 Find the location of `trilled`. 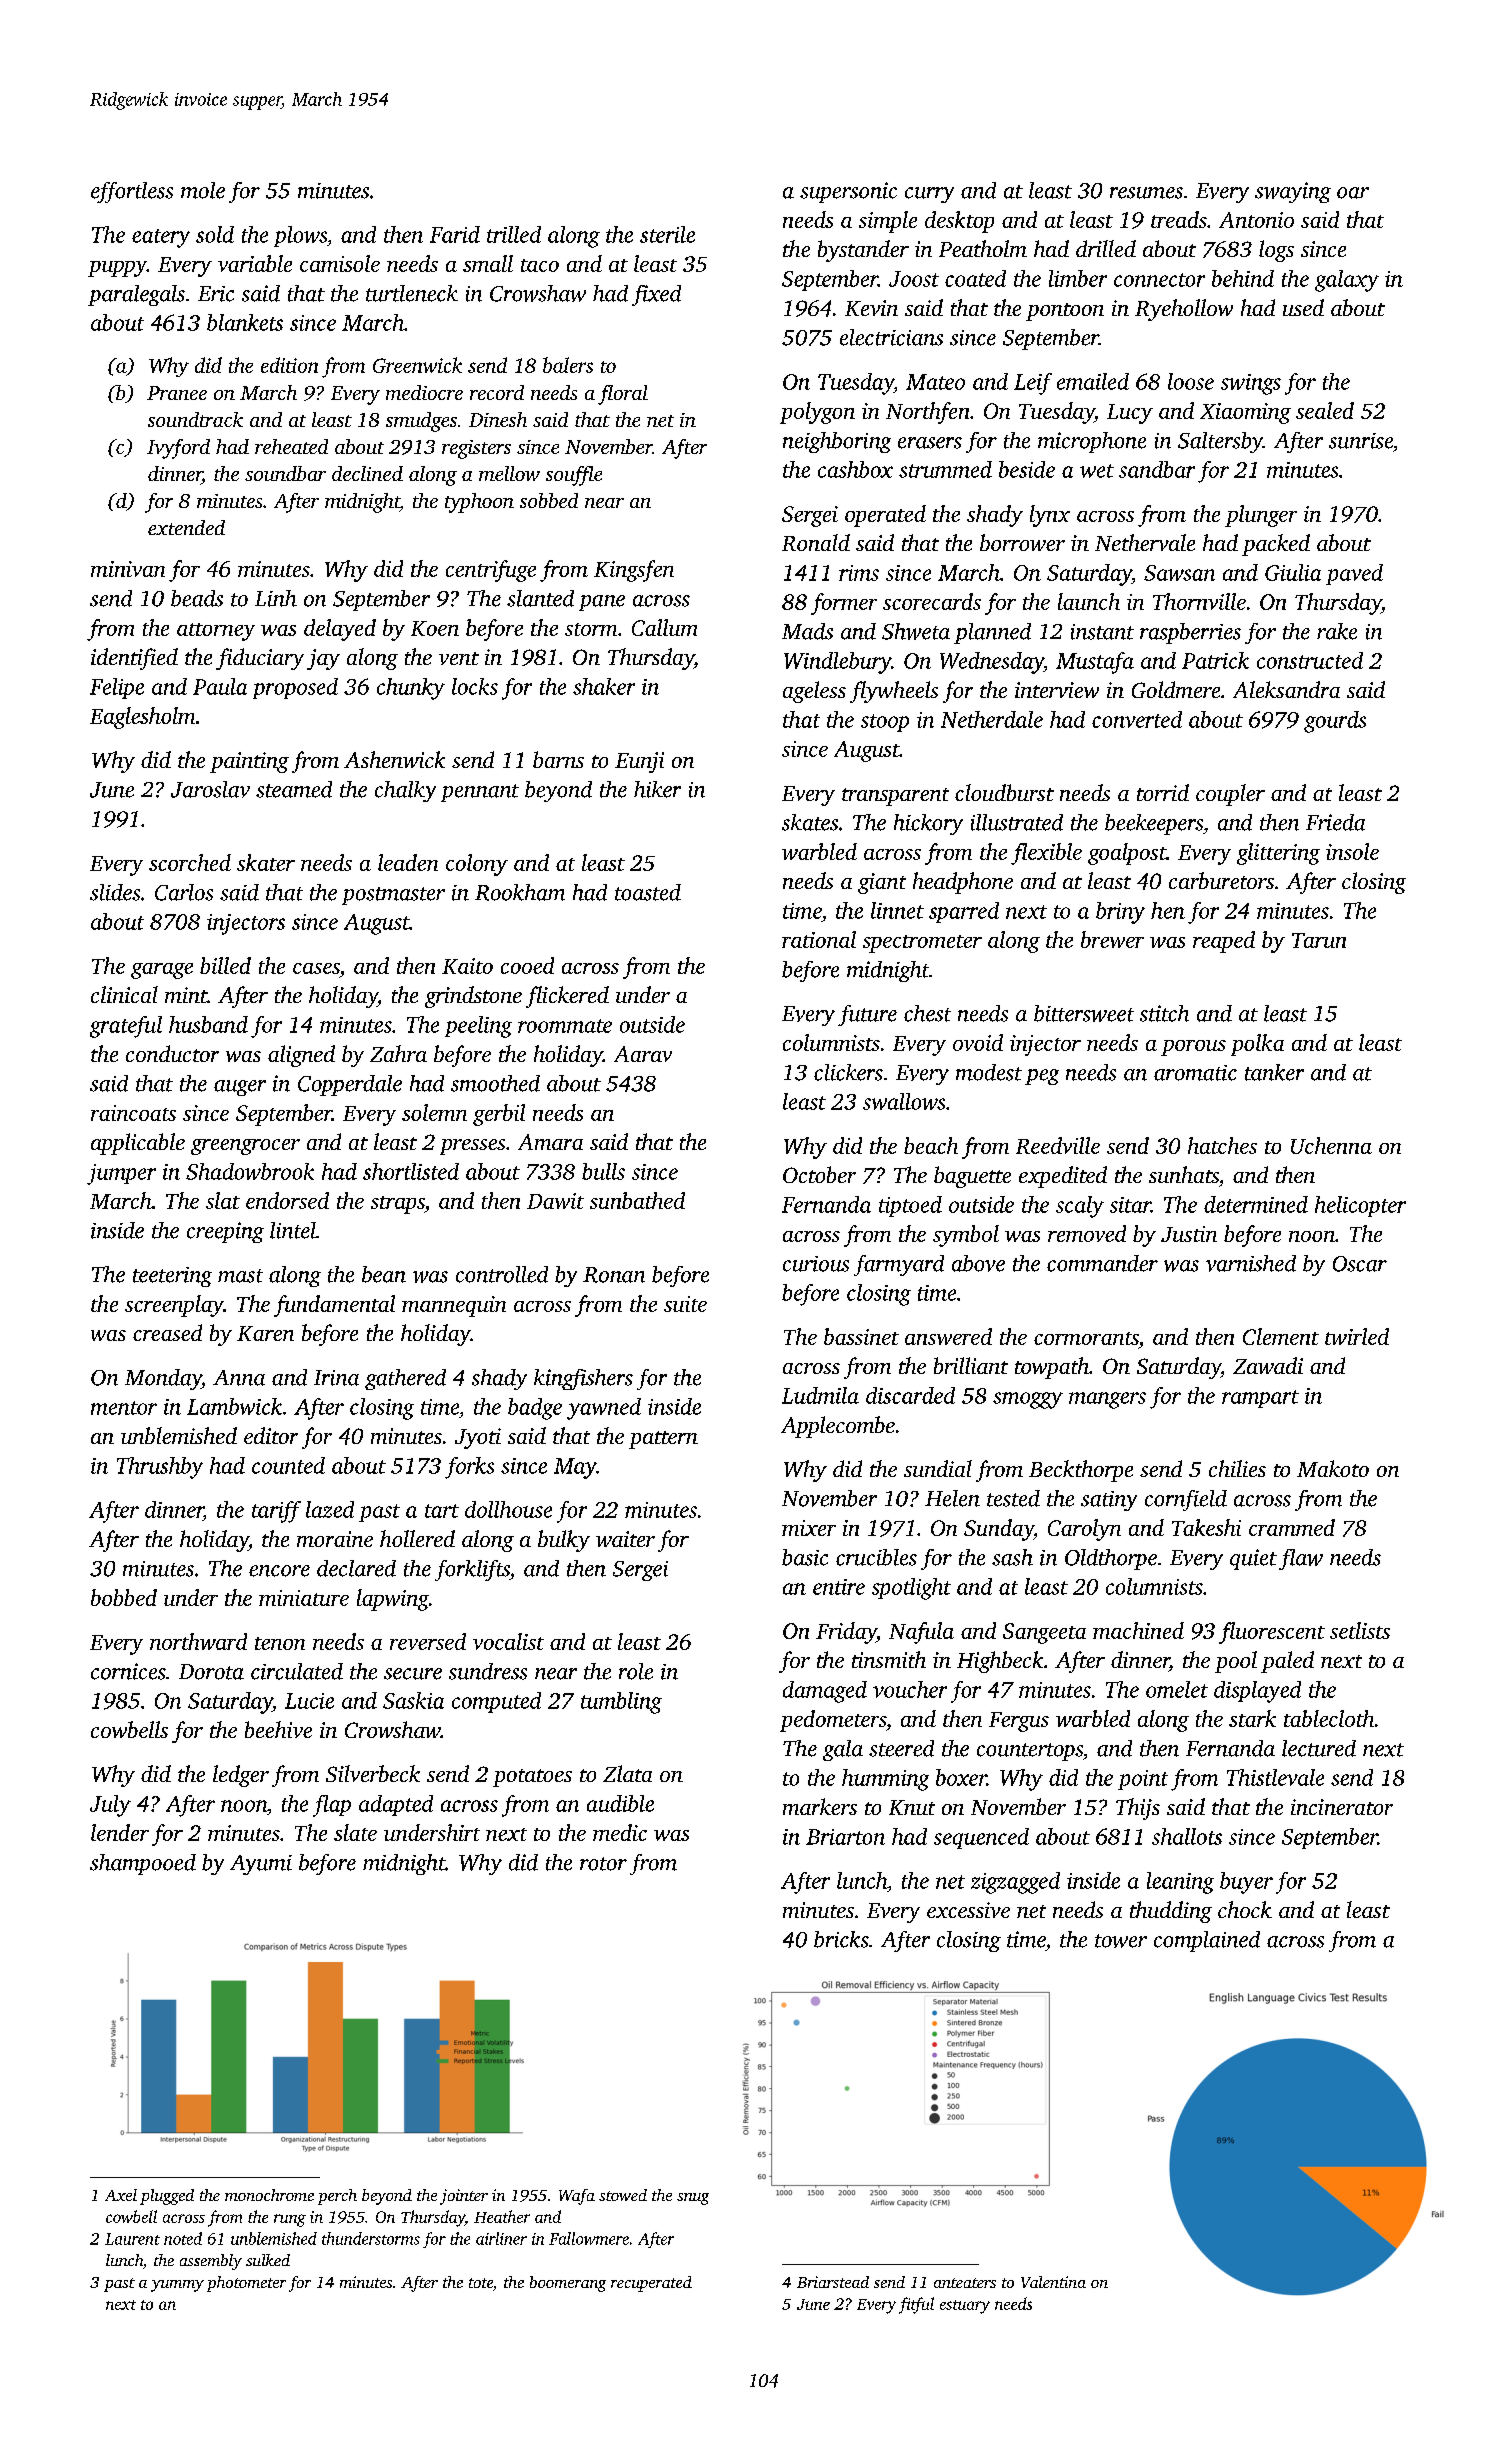

trilled is located at coordinates (514, 234).
